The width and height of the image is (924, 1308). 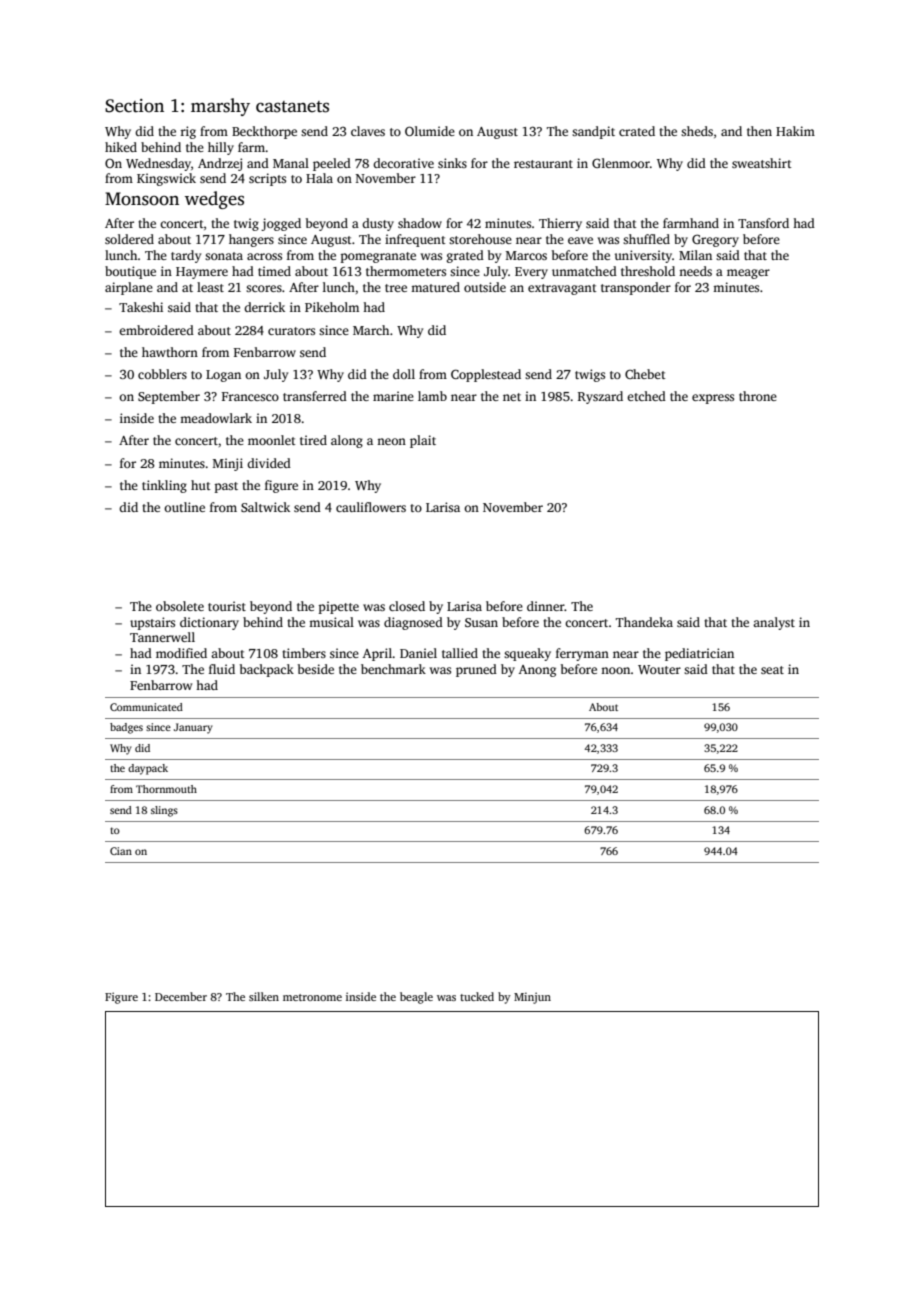 What do you see at coordinates (759, 131) in the image?
I see `then` at bounding box center [759, 131].
